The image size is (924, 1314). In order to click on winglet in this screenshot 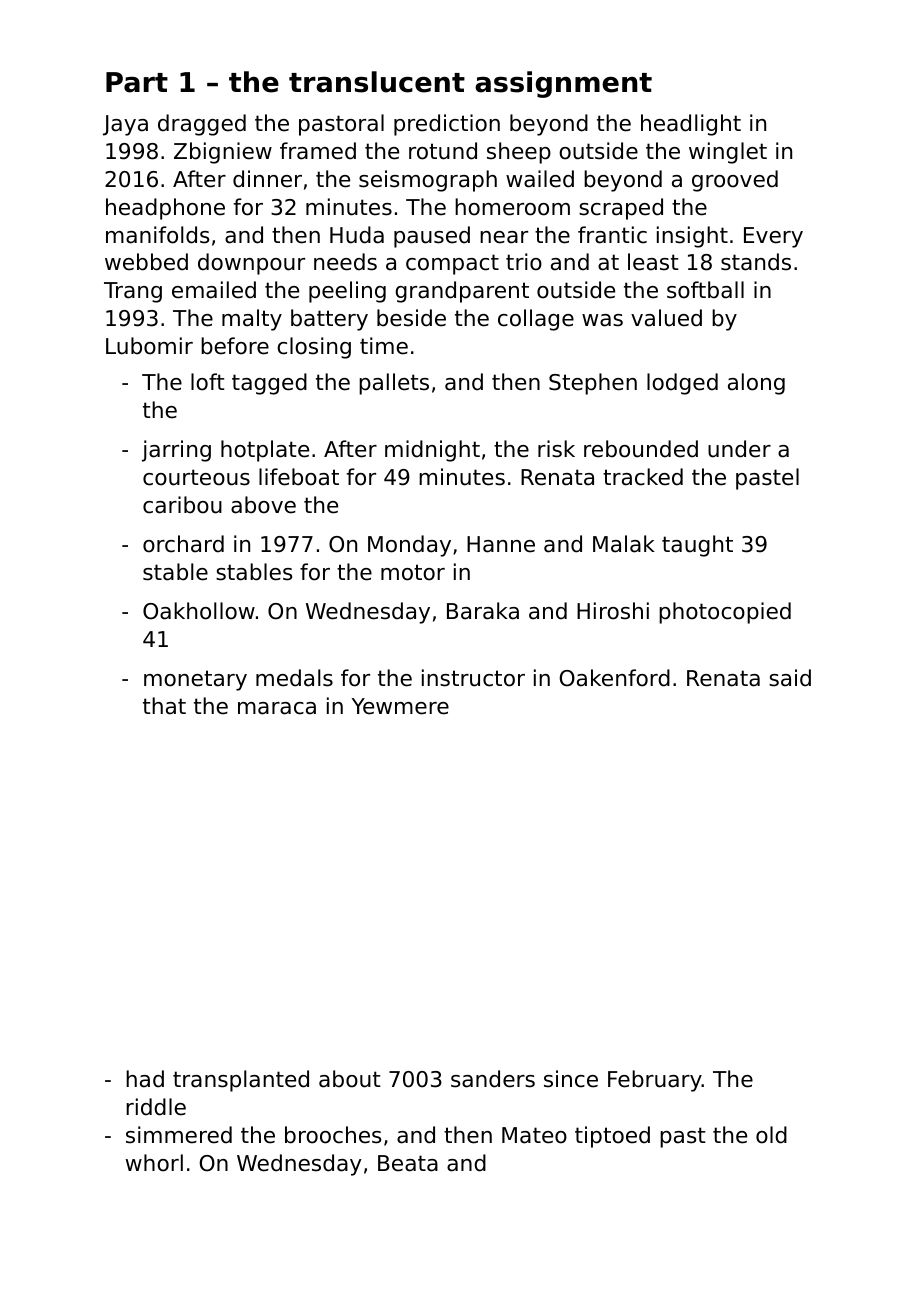, I will do `click(728, 153)`.
